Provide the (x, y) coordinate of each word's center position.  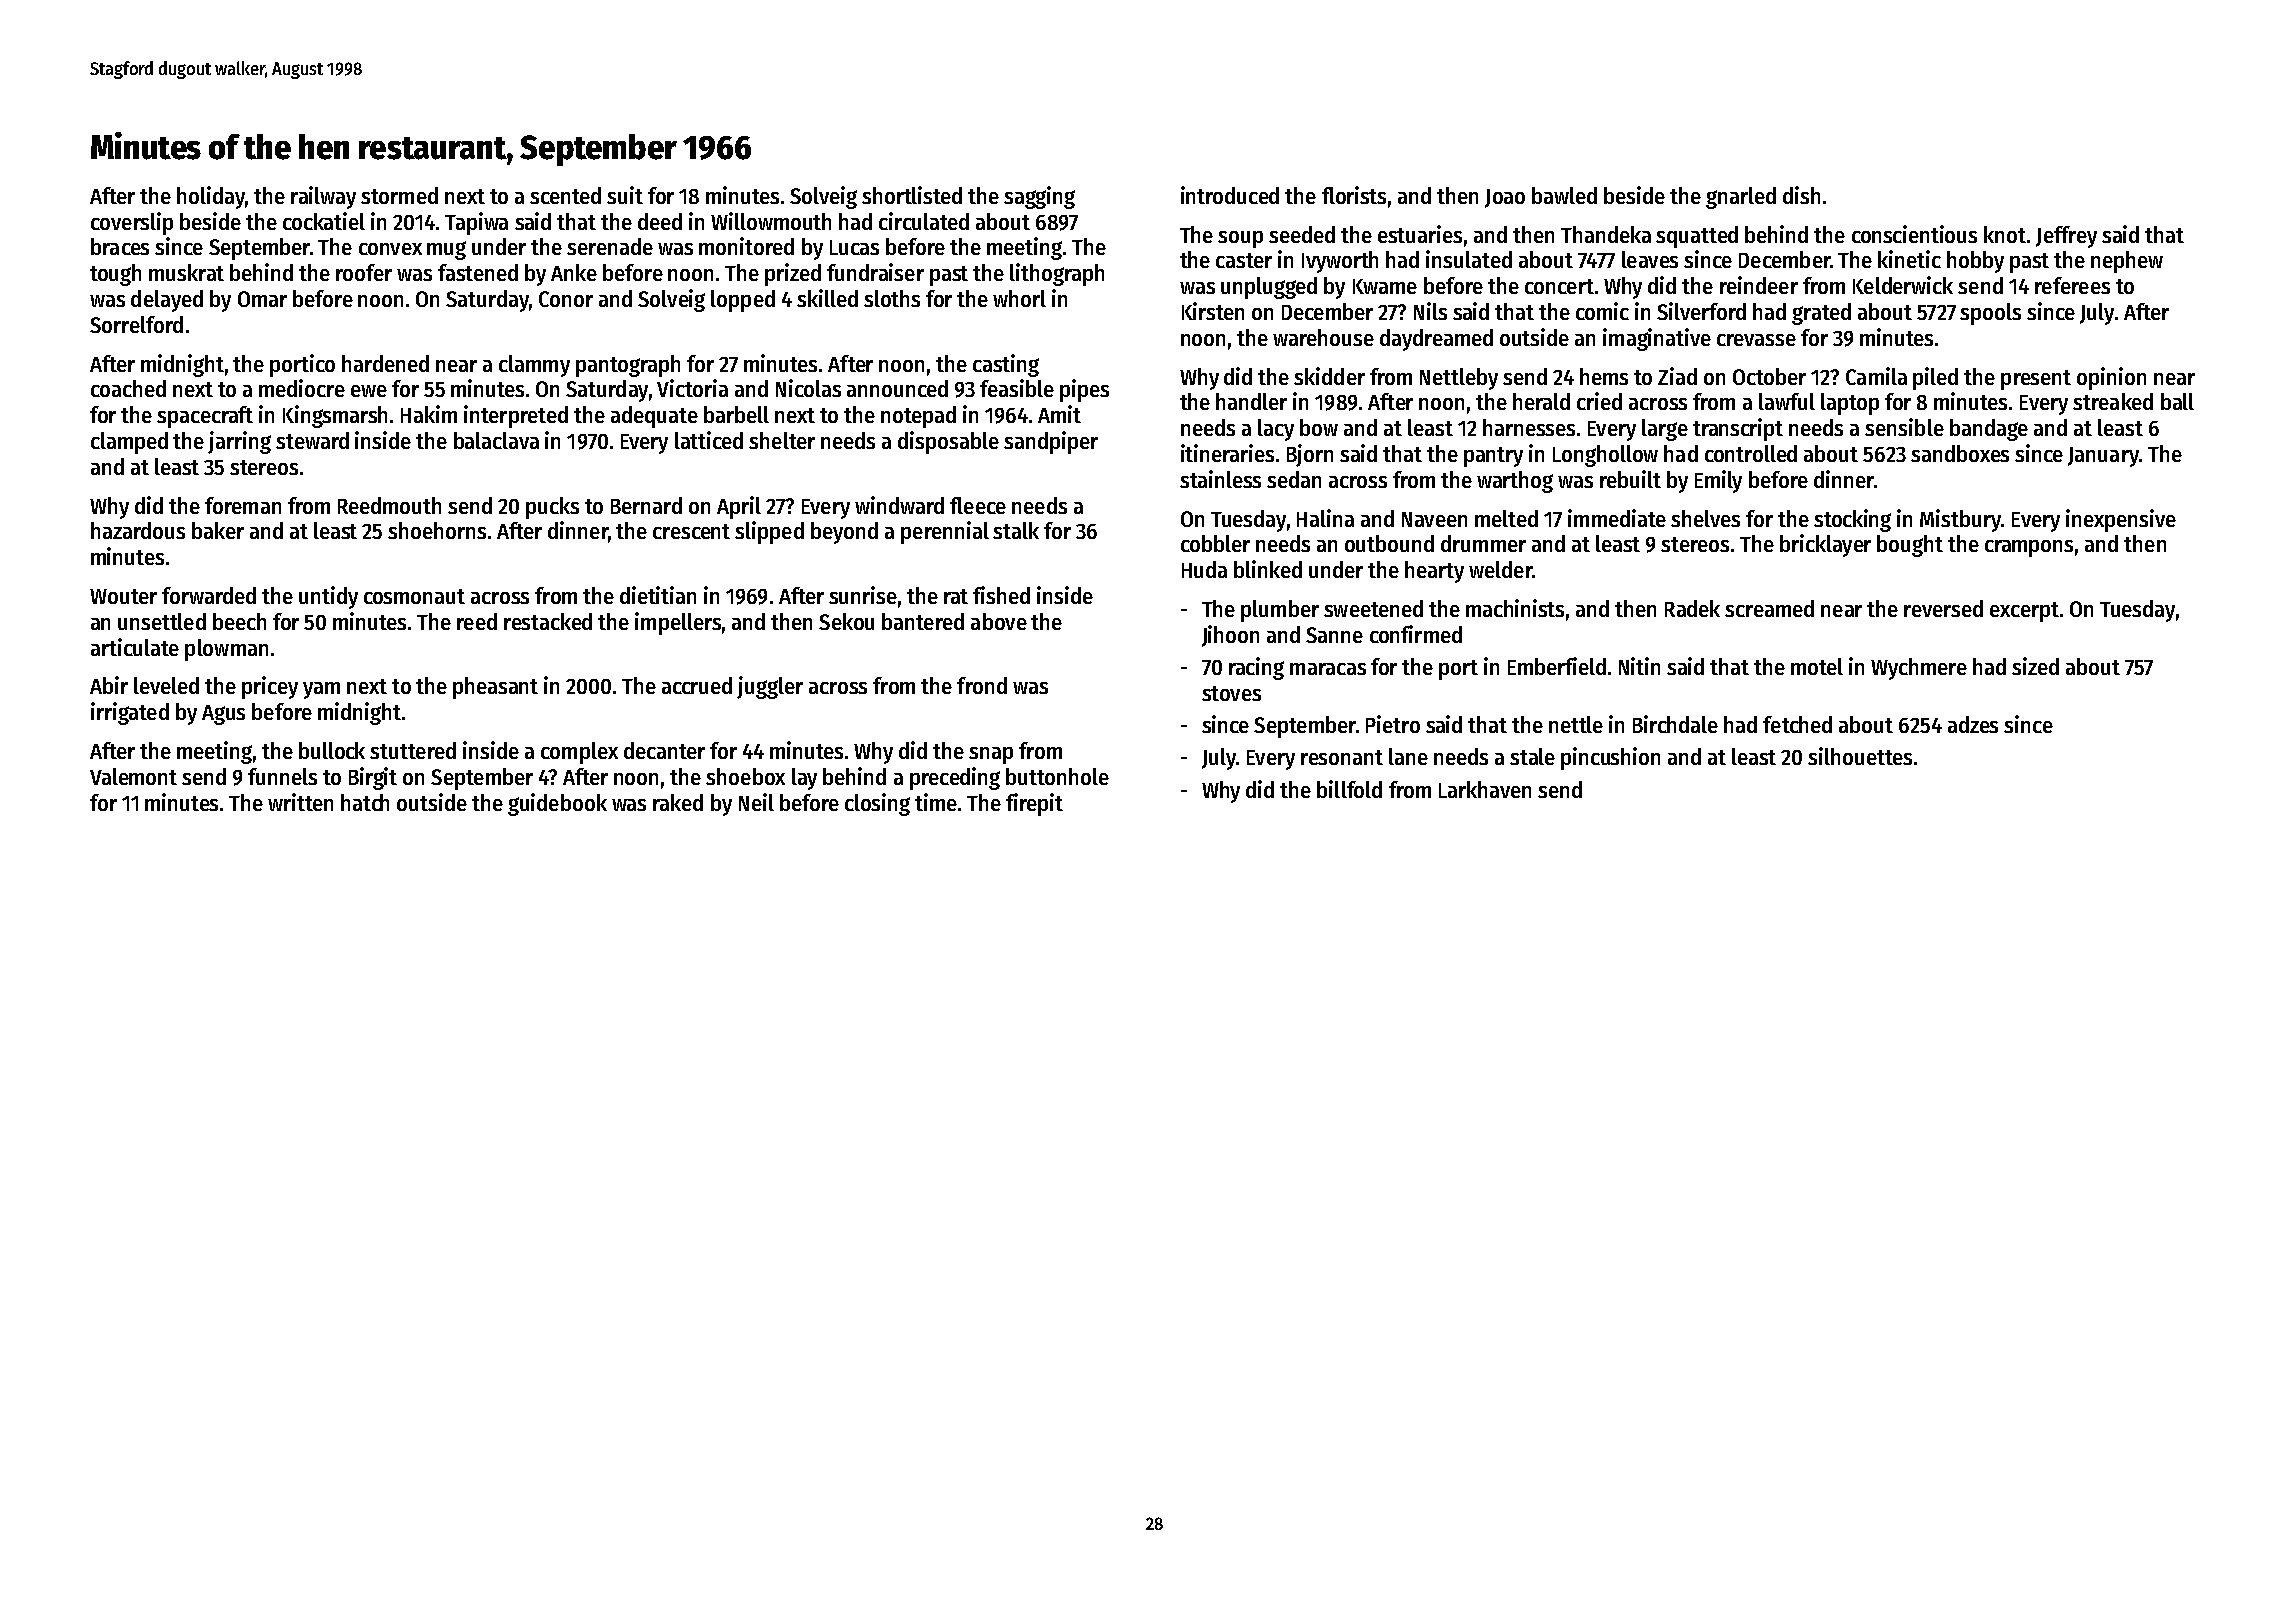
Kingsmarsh (335, 416)
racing (1256, 668)
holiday (211, 197)
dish (1801, 195)
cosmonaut (414, 596)
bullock (332, 750)
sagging (1039, 197)
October (1769, 376)
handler (1251, 401)
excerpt (2024, 612)
